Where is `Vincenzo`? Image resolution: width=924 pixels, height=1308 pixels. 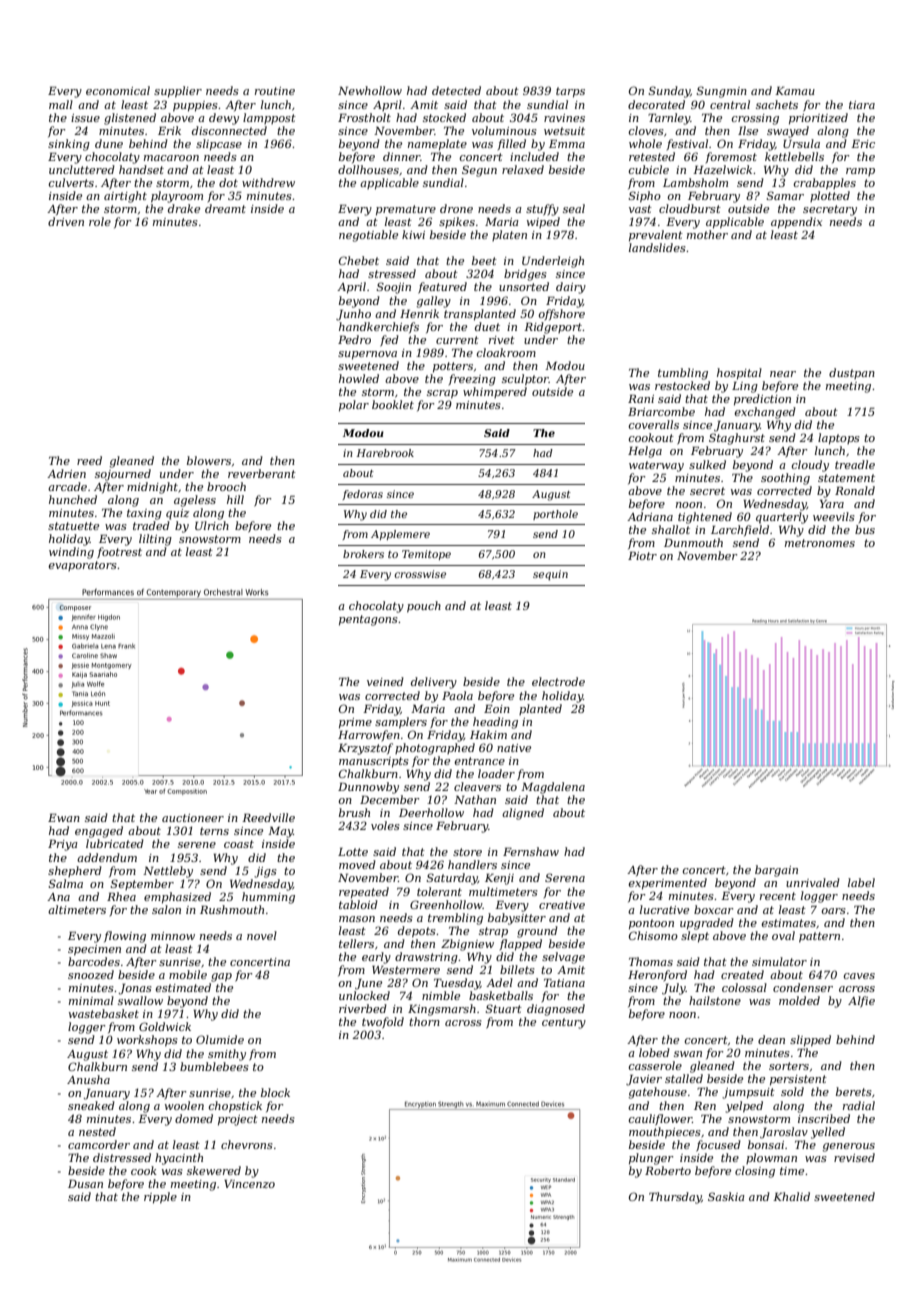 Vincenzo is located at coordinates (249, 1184).
